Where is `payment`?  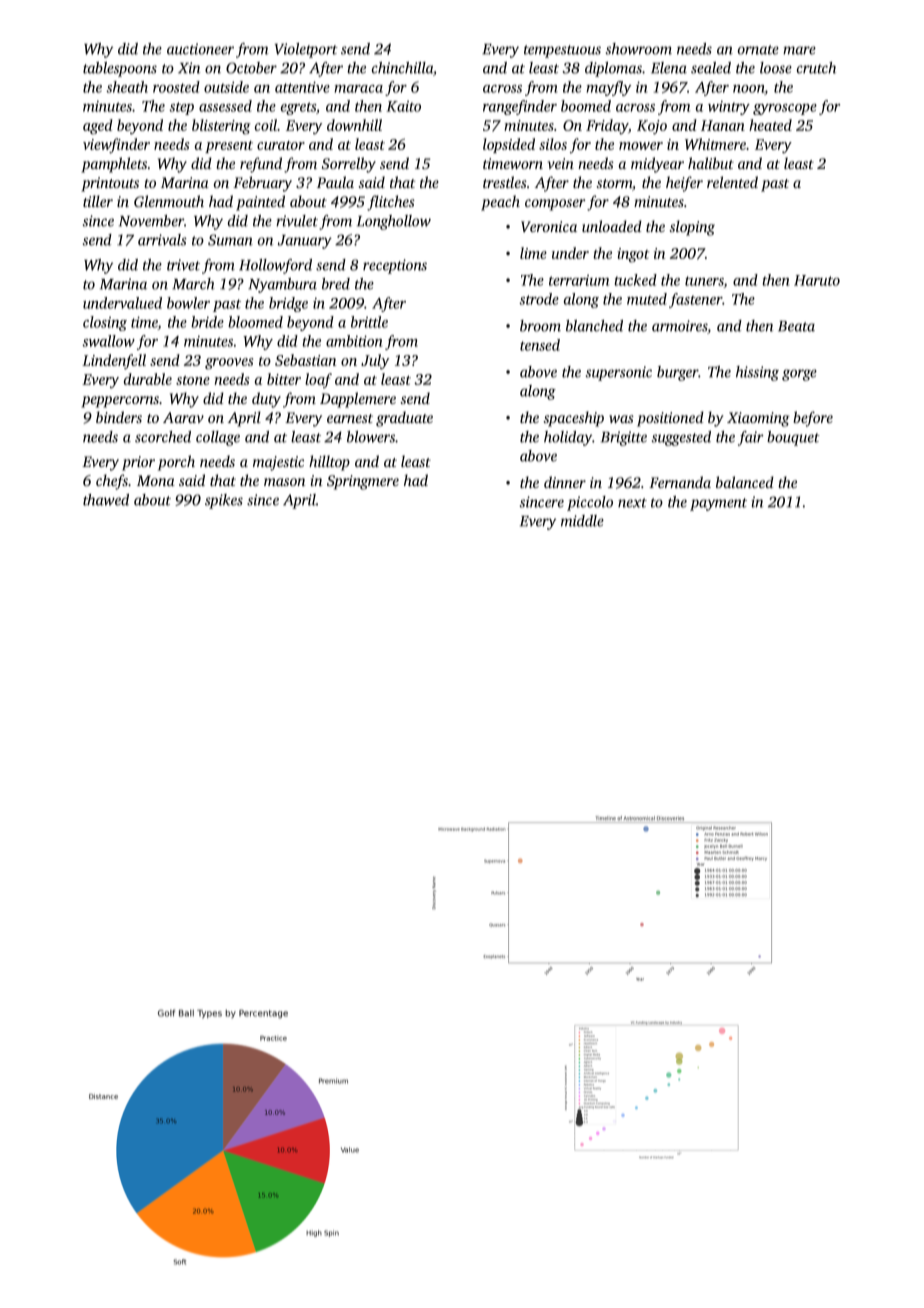 payment is located at coordinates (718, 504).
